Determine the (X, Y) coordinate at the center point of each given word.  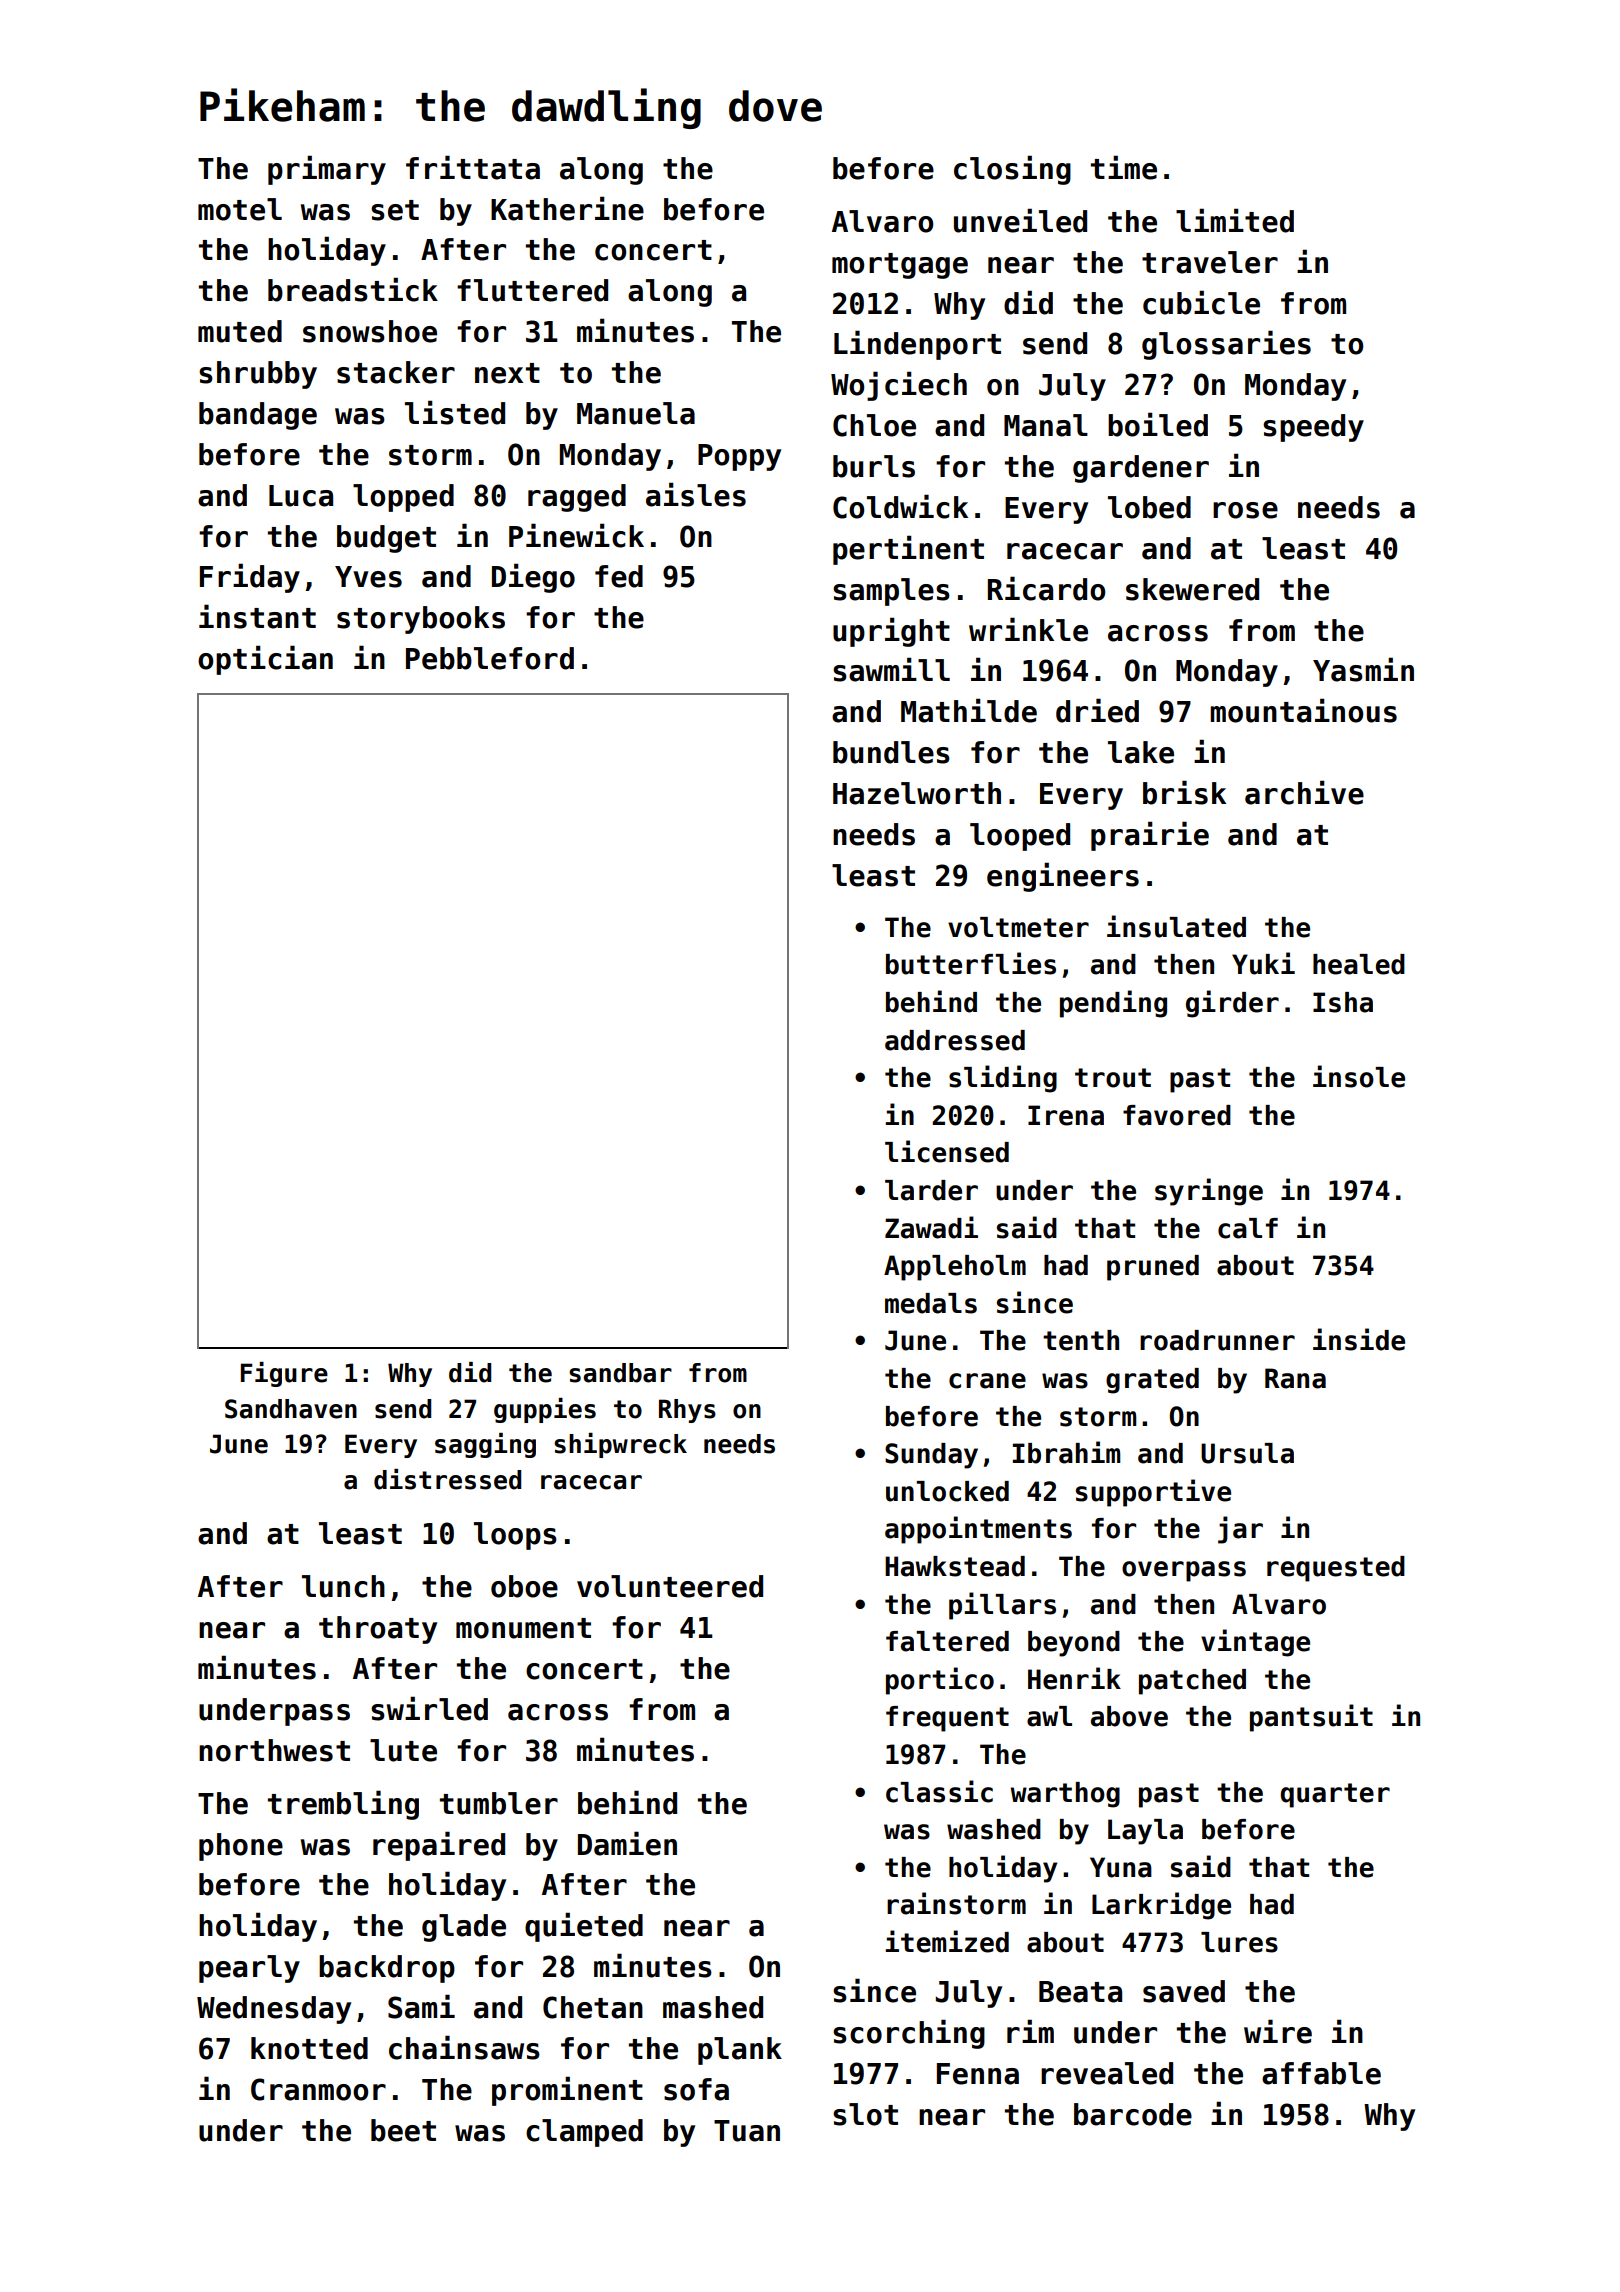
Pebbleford (490, 658)
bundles (891, 752)
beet (403, 2130)
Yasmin (1363, 669)
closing (1012, 170)
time (1124, 167)
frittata (473, 167)
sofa (696, 2089)
